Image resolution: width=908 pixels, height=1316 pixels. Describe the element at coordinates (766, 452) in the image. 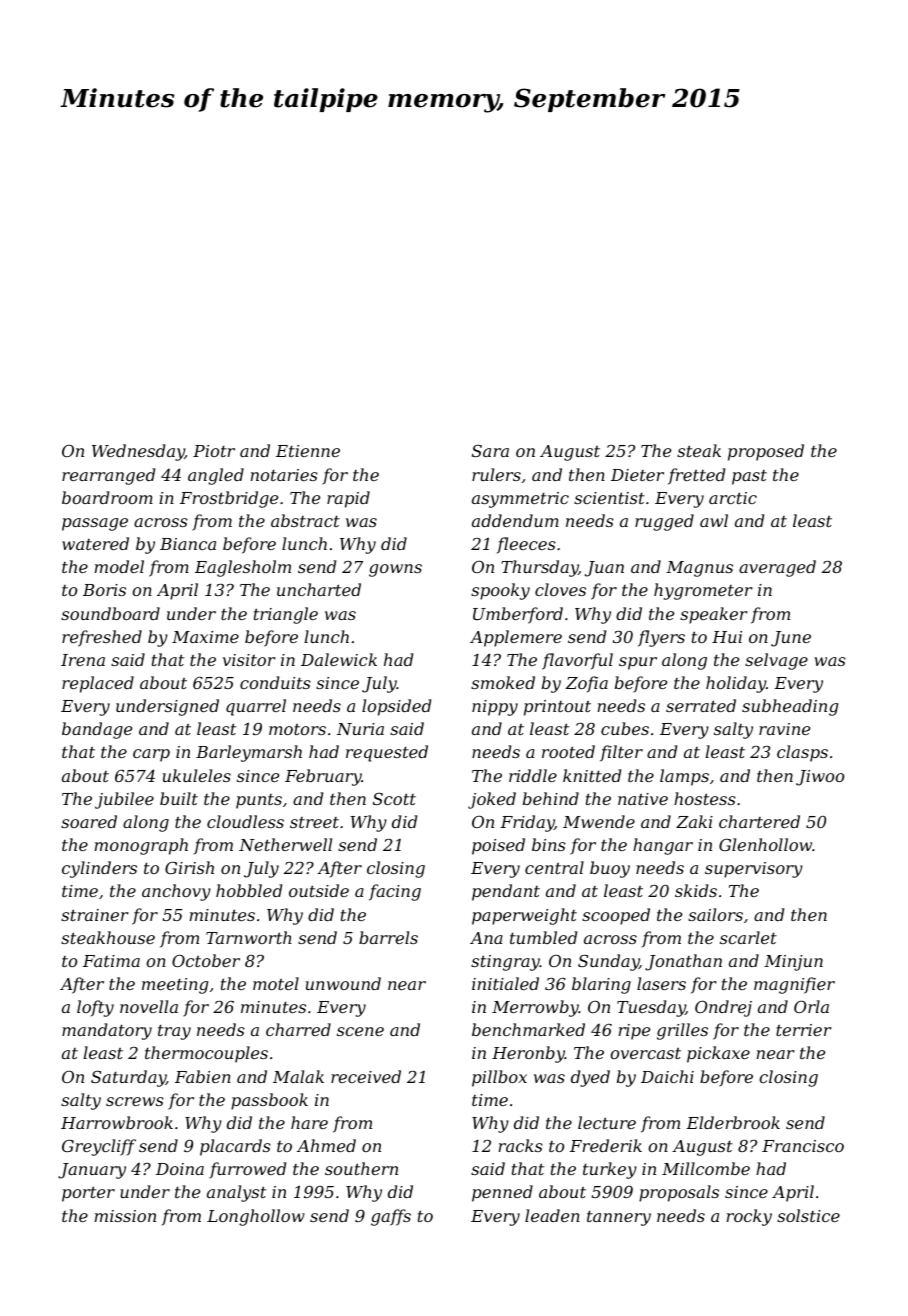

I see `proposed` at that location.
